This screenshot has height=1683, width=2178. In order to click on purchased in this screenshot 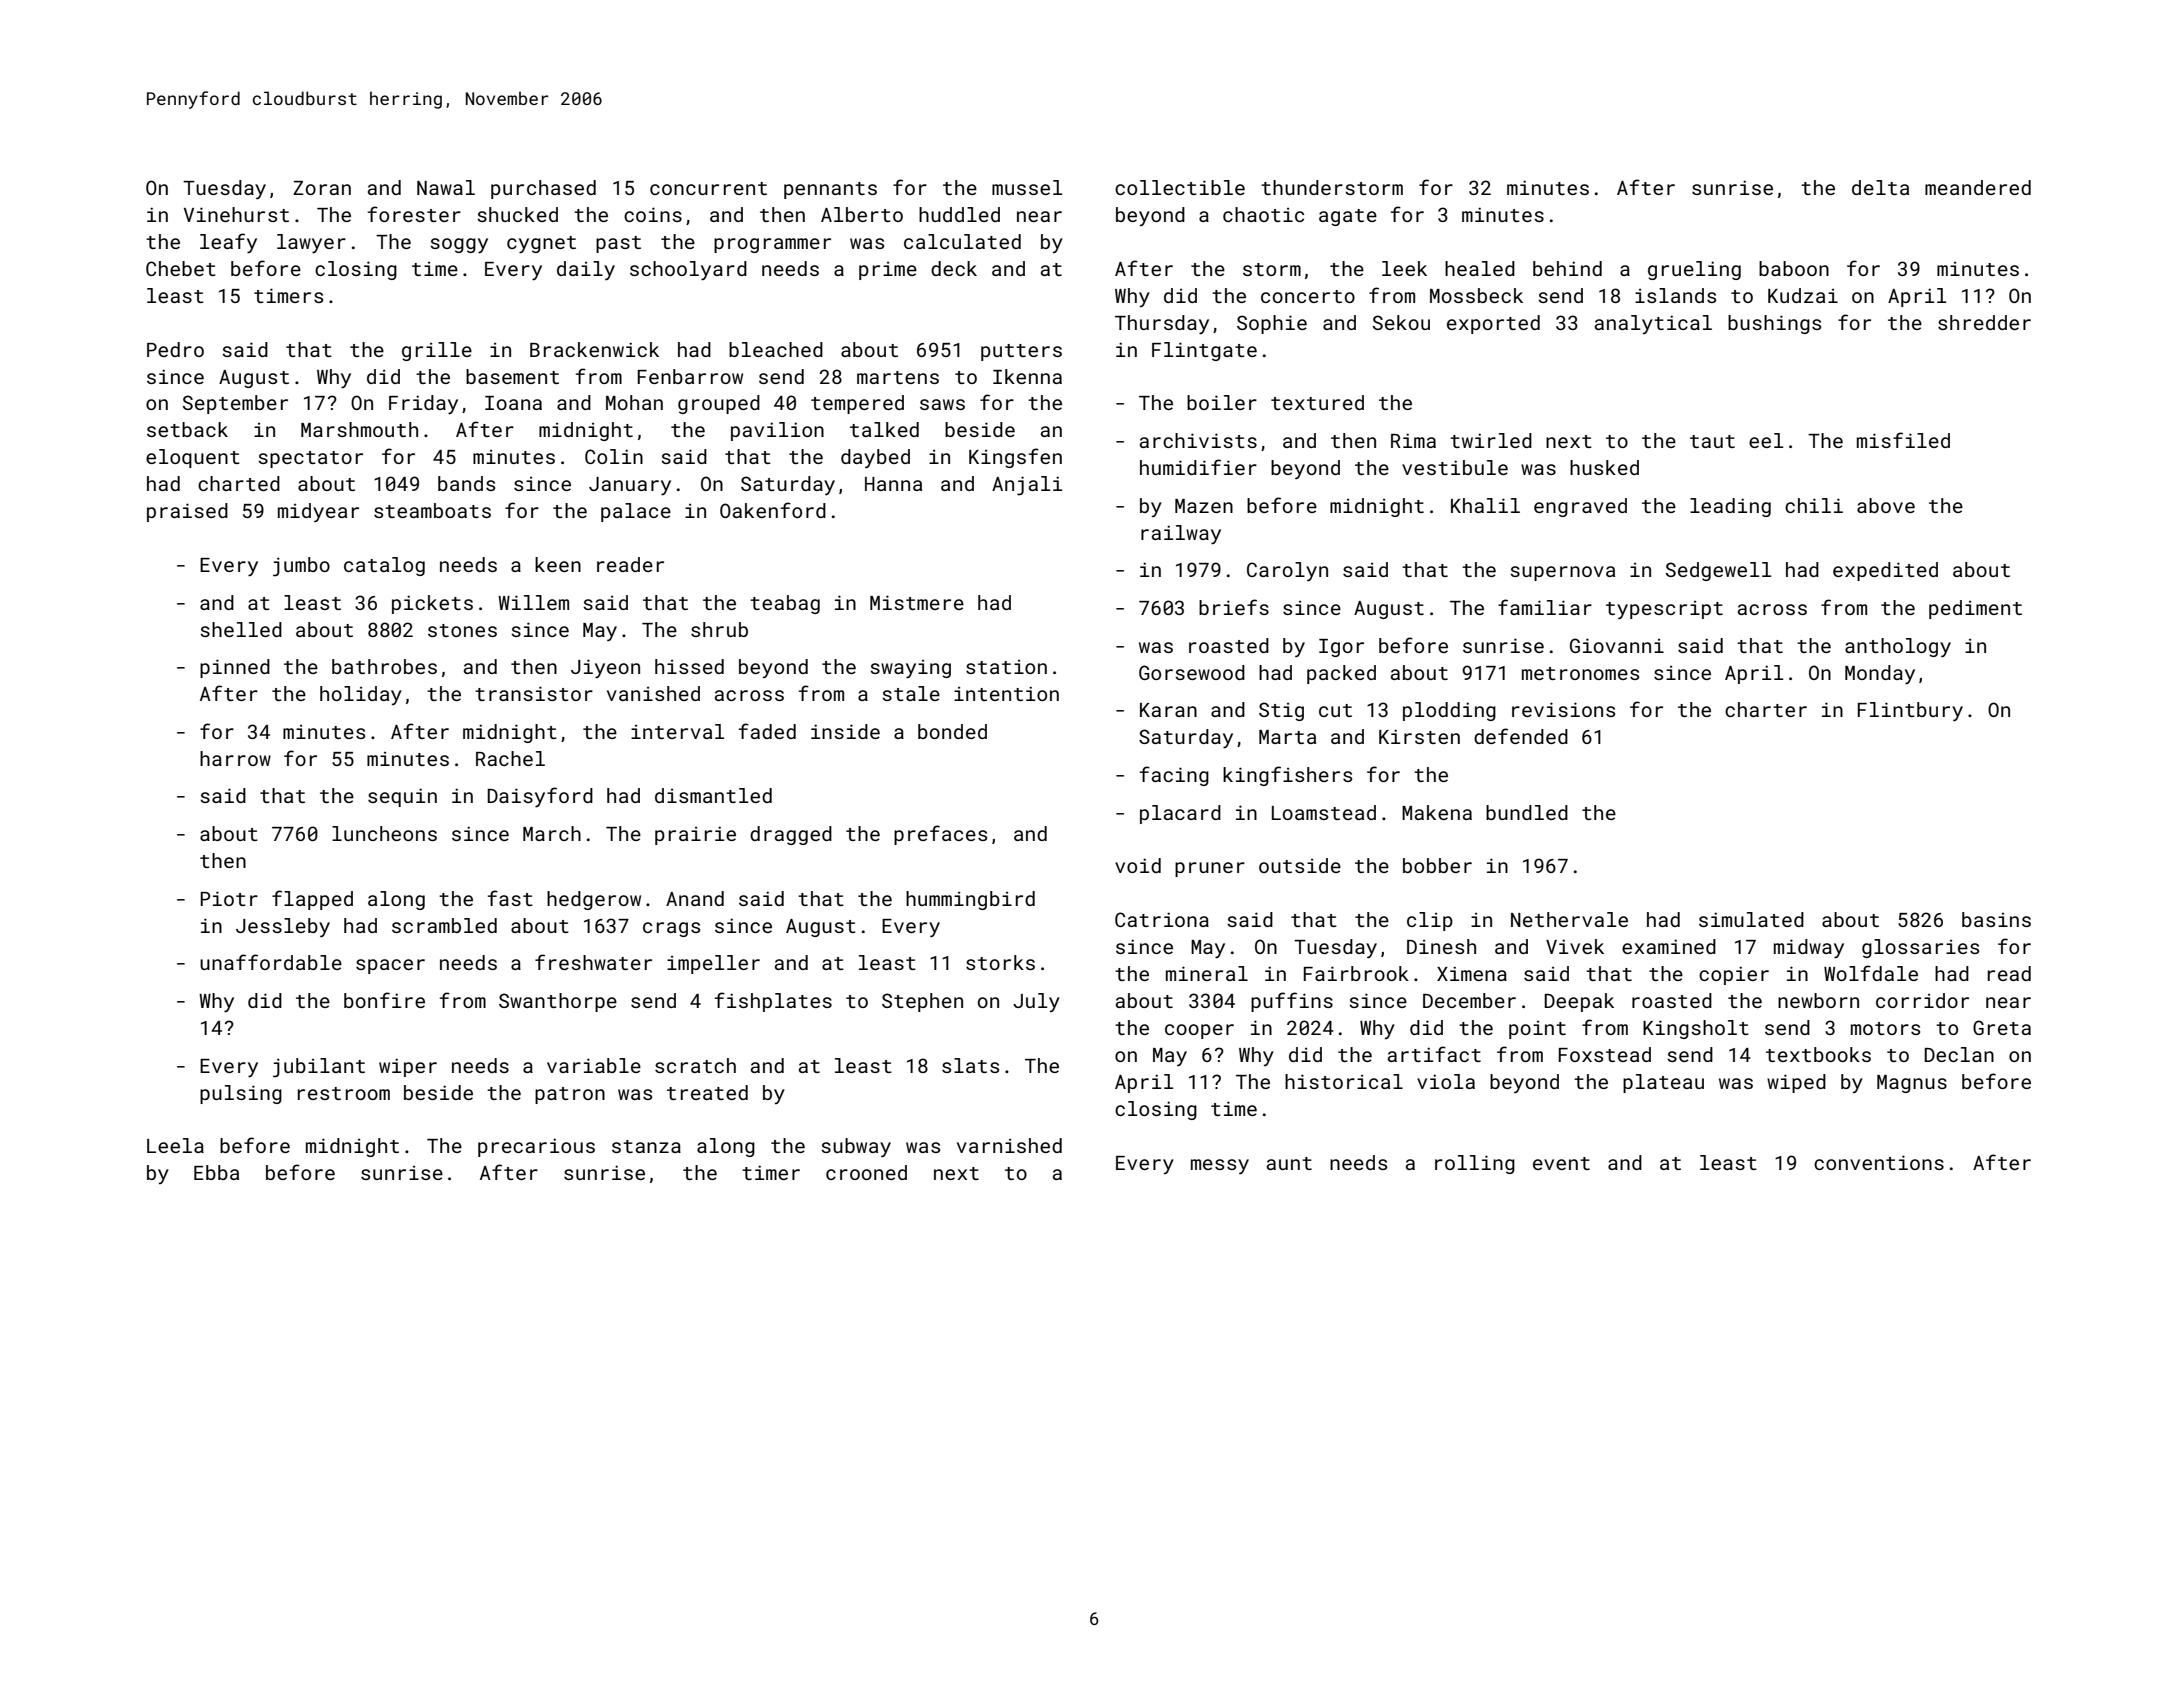, I will do `click(543, 189)`.
